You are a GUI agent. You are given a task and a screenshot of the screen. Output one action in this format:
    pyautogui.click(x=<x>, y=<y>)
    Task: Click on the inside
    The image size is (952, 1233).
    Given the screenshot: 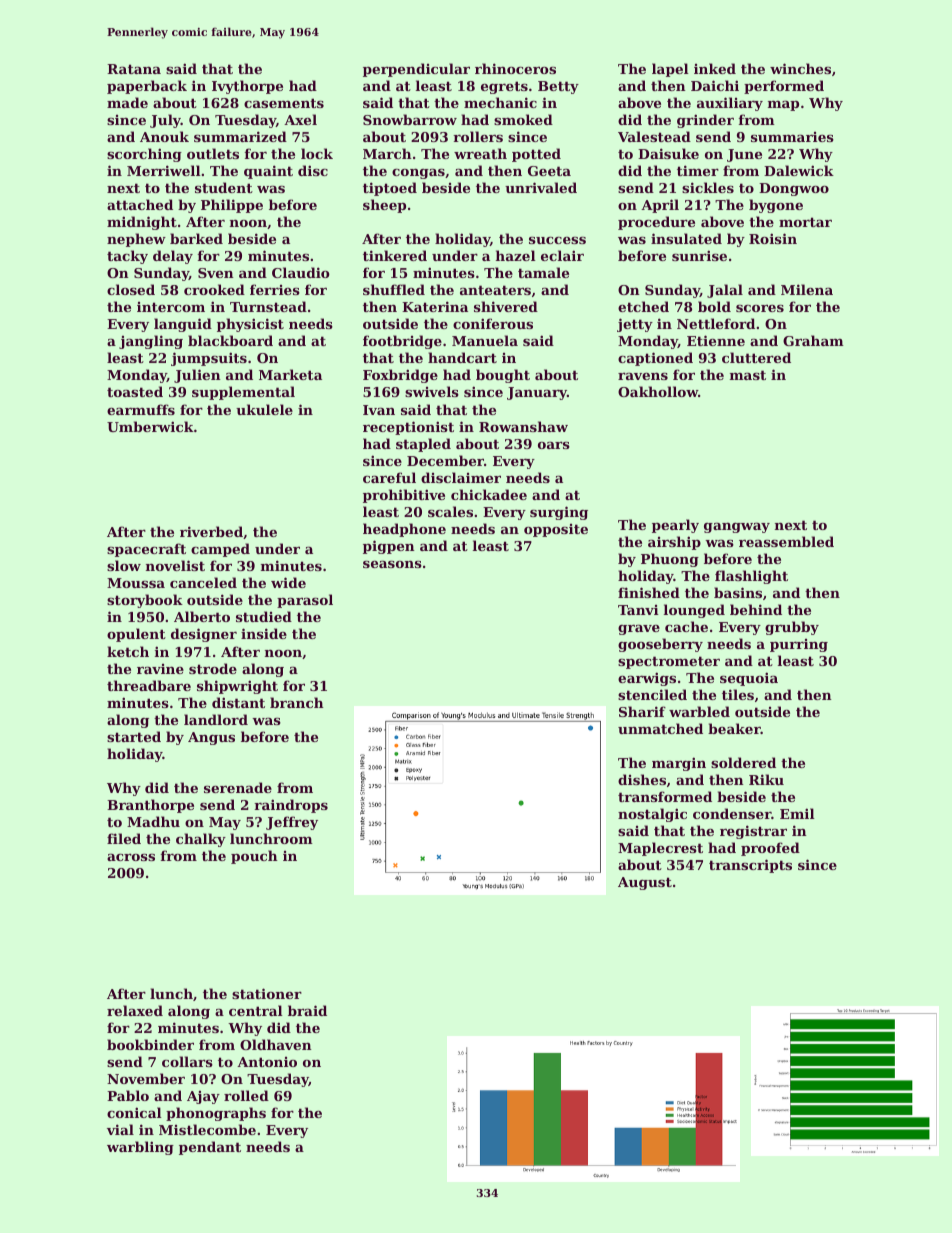 What is the action you would take?
    pyautogui.click(x=264, y=633)
